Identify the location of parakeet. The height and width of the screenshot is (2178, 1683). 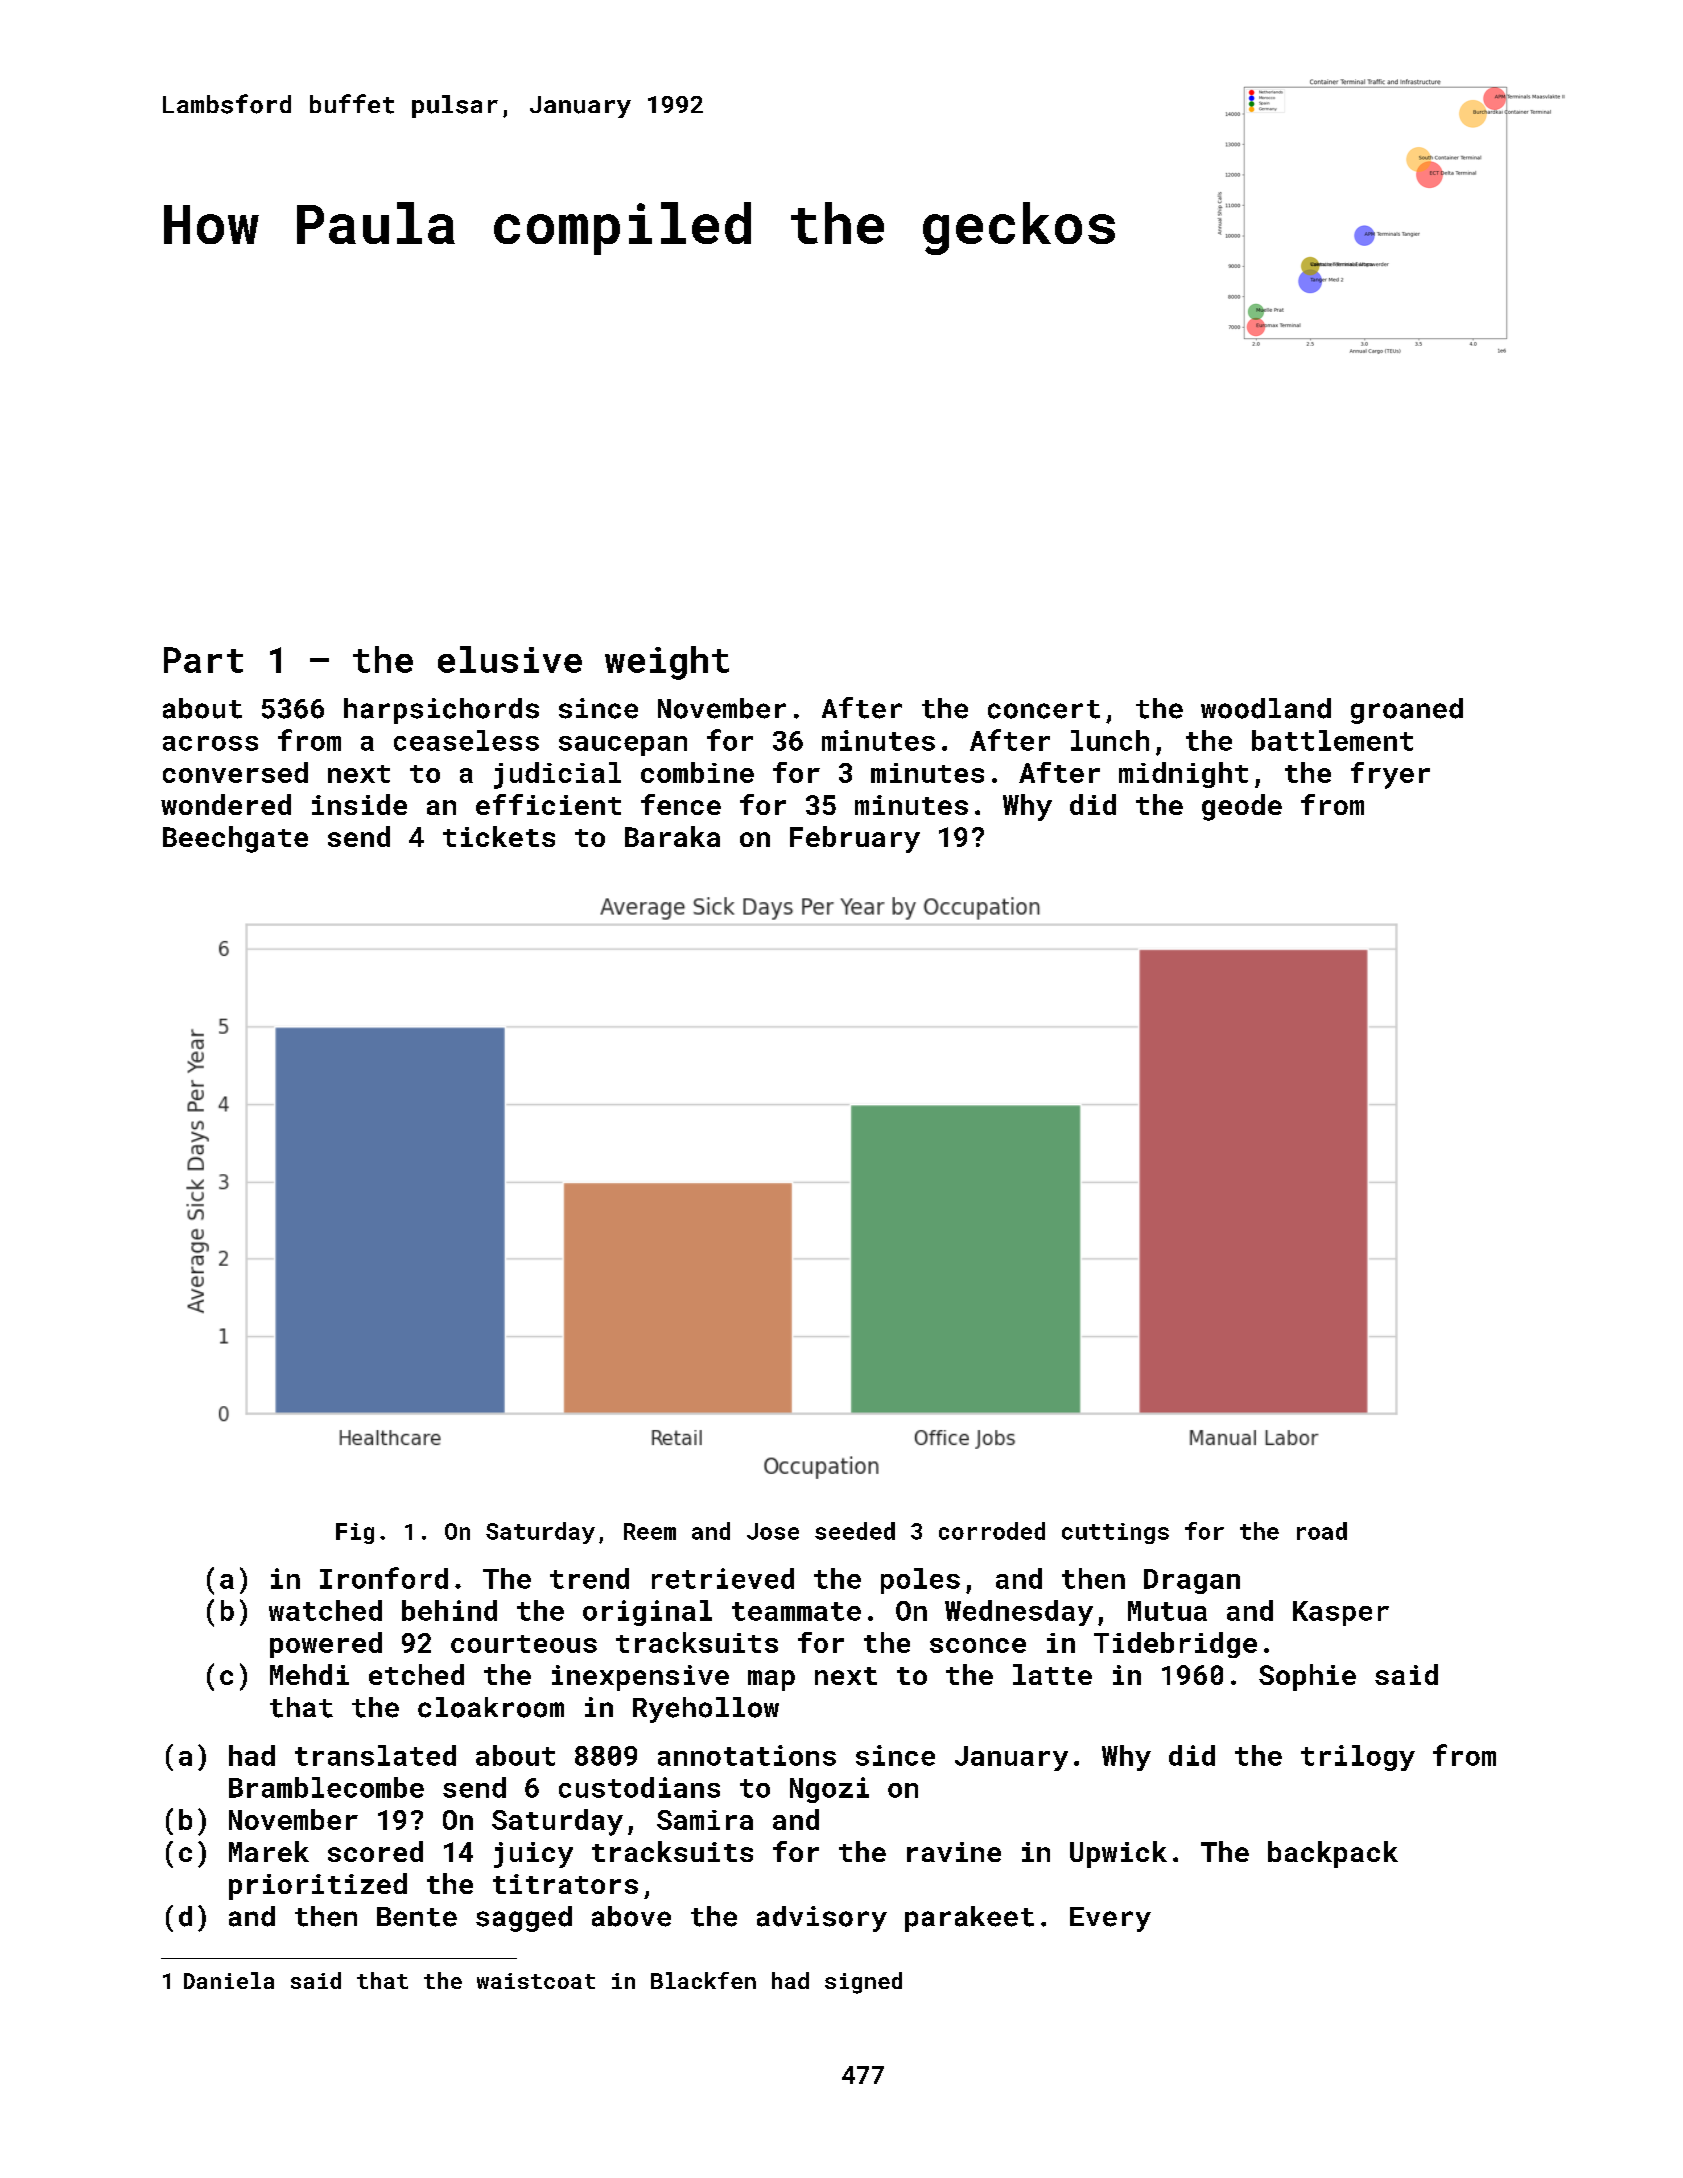
(969, 1919).
